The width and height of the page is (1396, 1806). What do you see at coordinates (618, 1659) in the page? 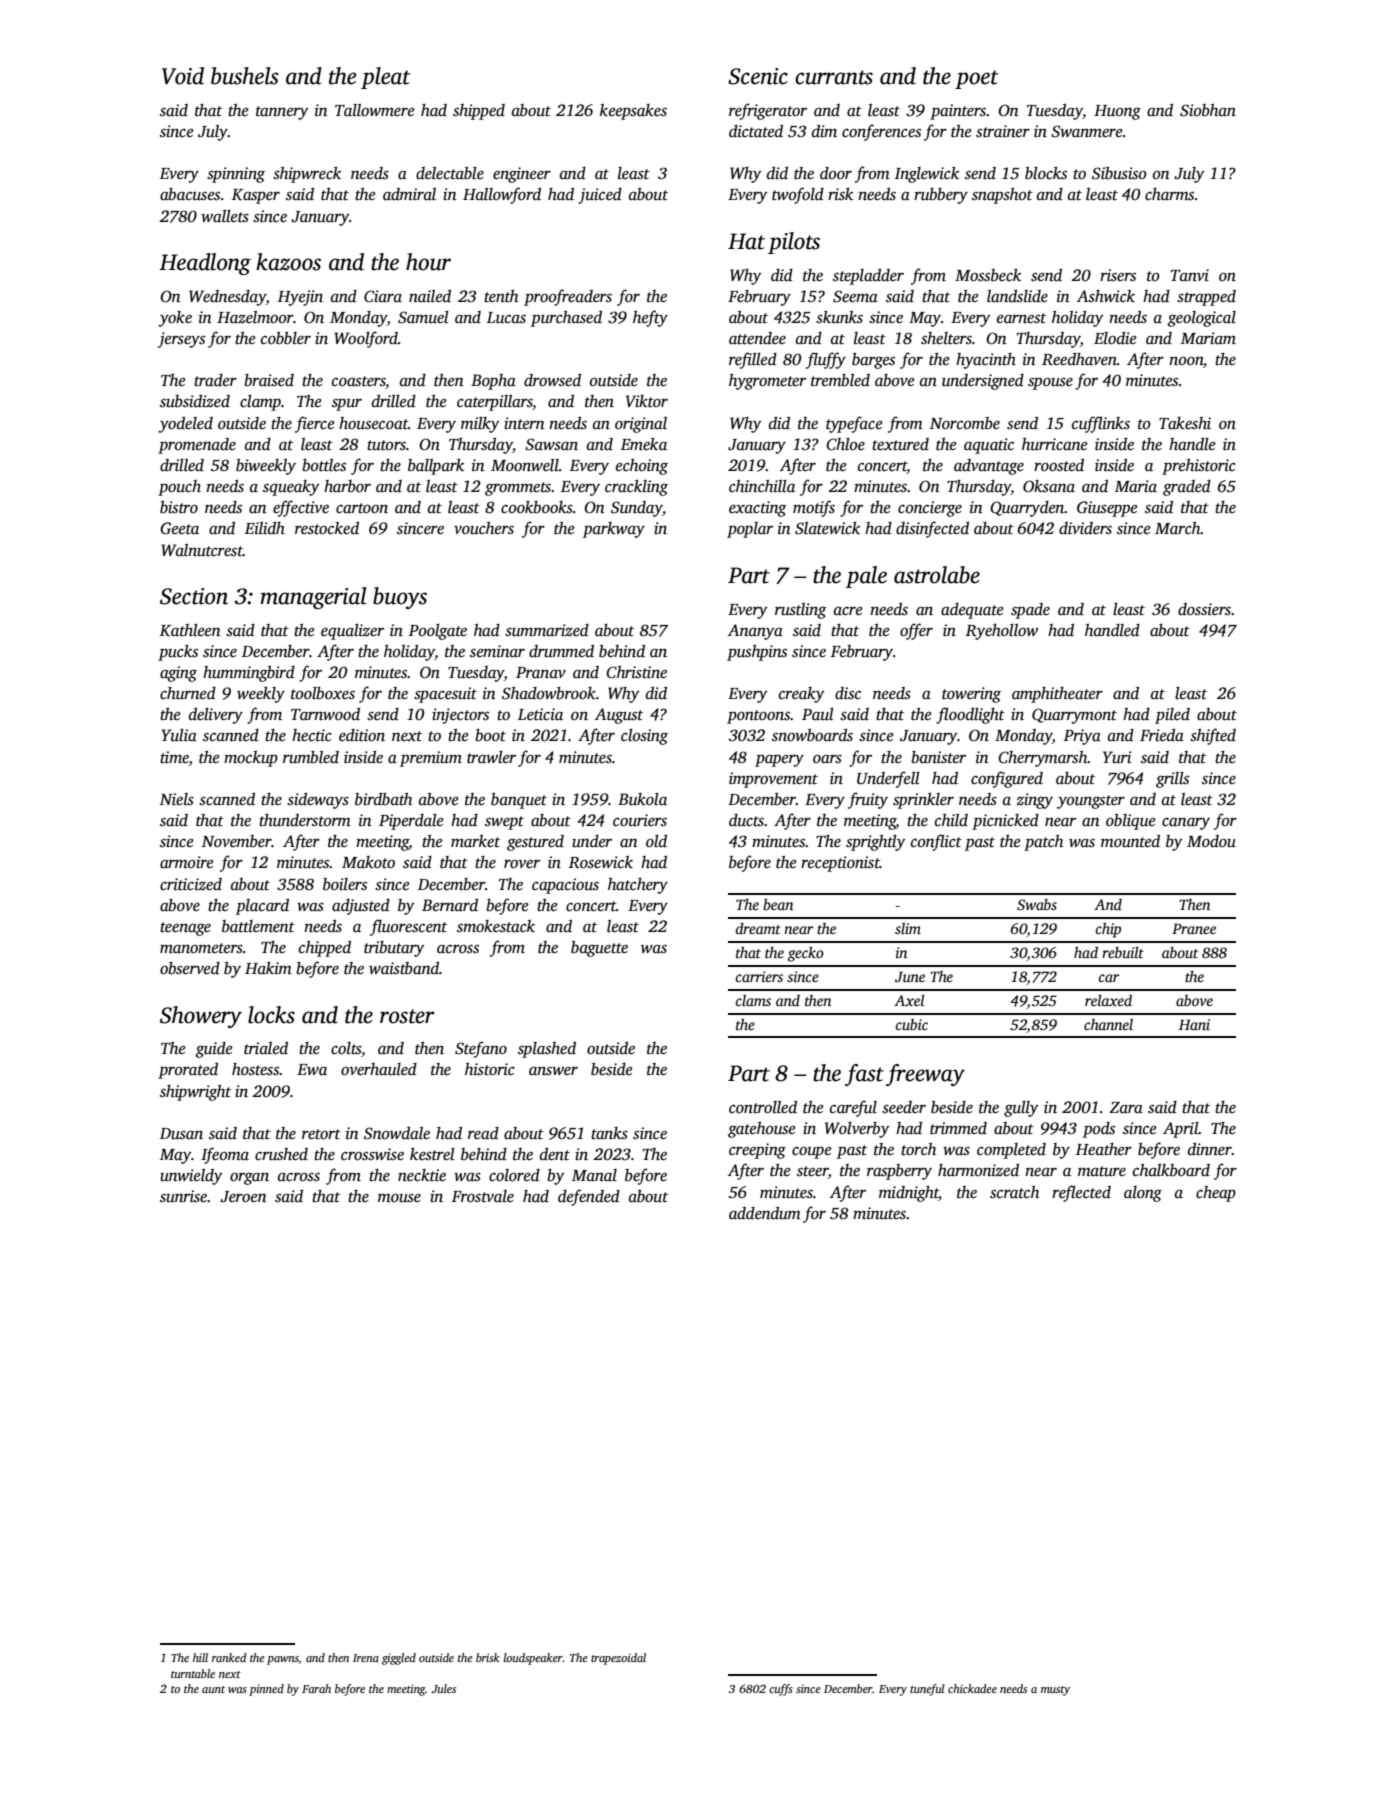
I see `trapezoidal` at bounding box center [618, 1659].
